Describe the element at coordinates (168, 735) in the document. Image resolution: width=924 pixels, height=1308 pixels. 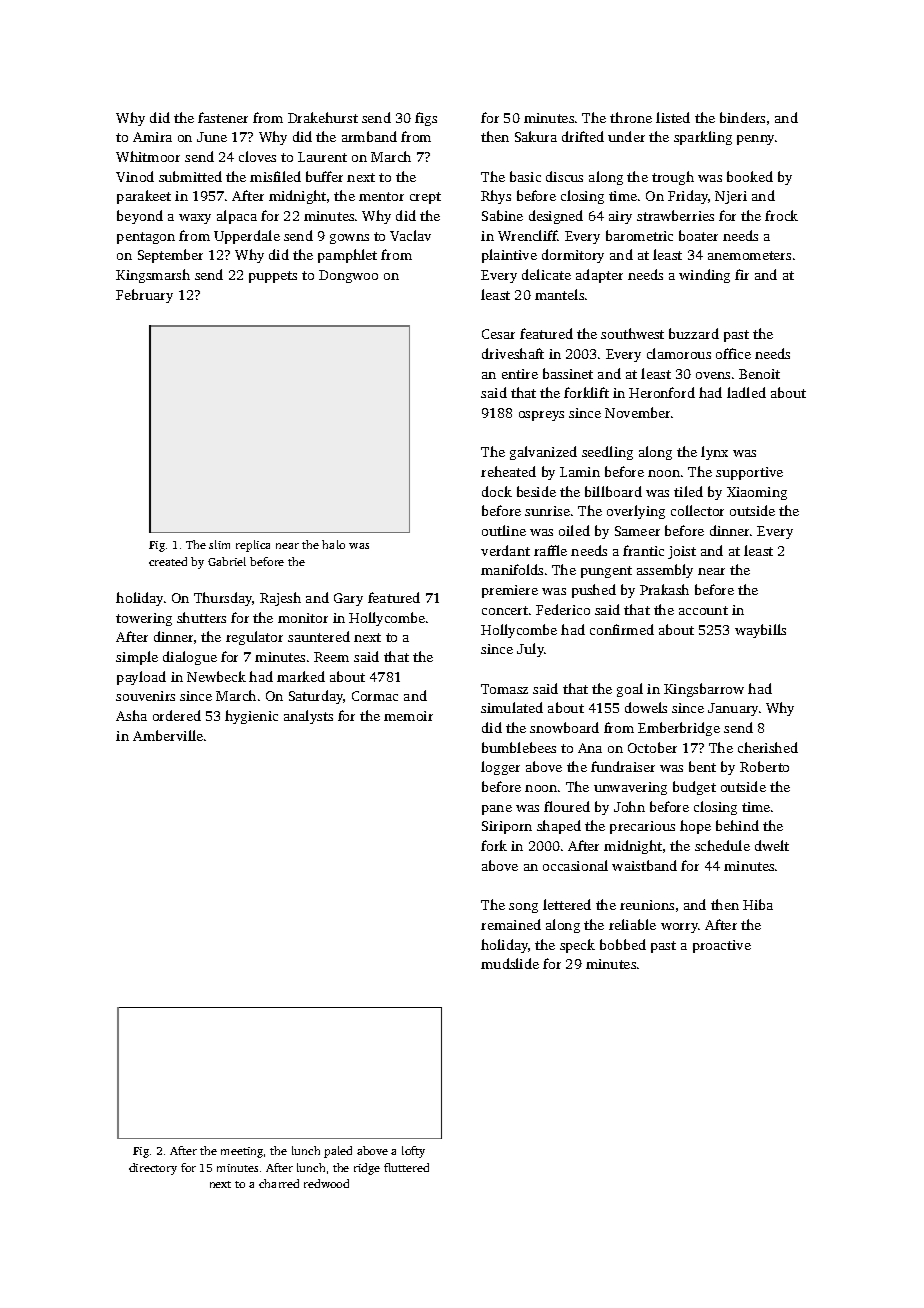
I see `Amberville` at that location.
